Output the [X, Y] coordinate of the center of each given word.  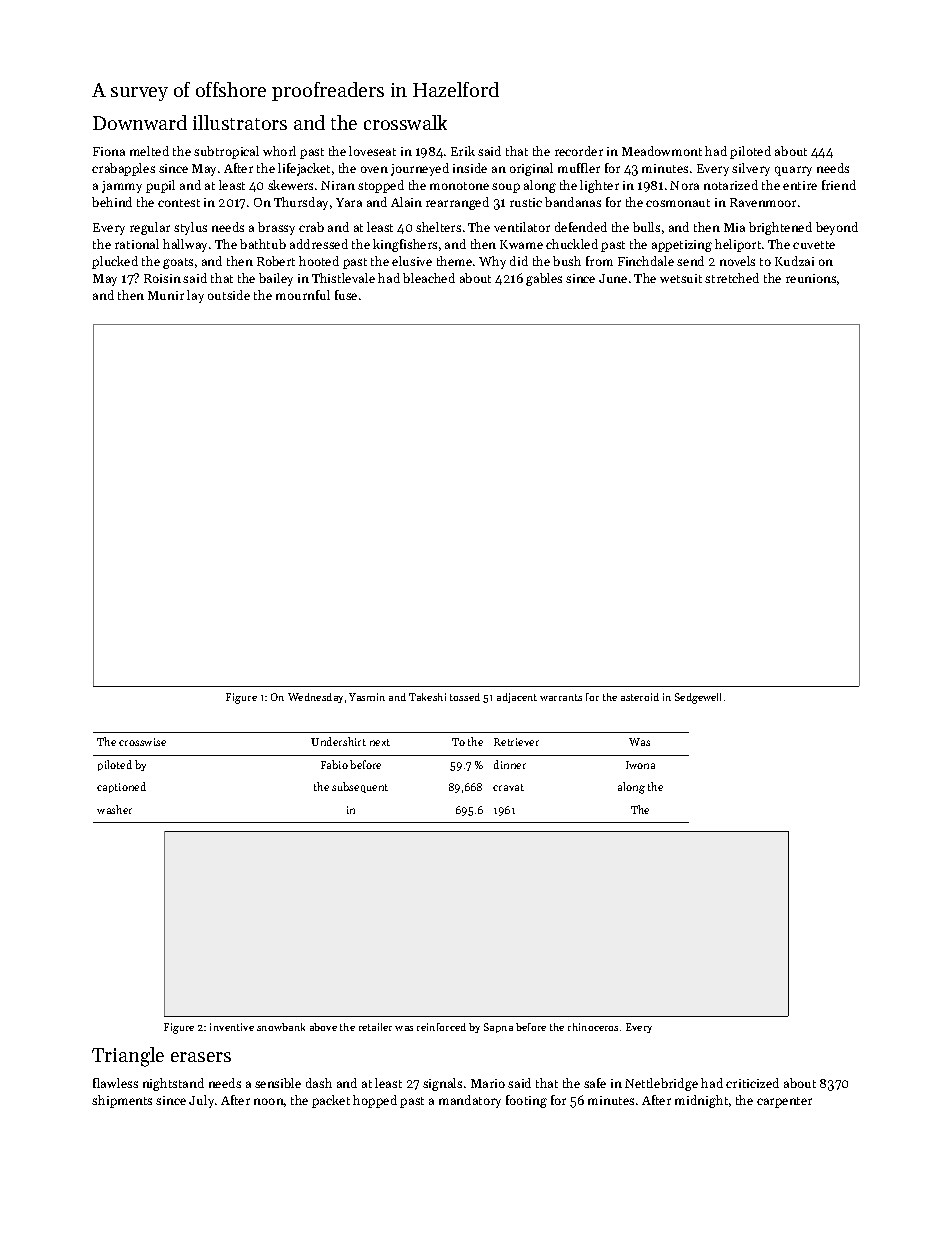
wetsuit [681, 278]
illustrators [240, 122]
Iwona [640, 765]
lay [195, 296]
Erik [463, 151]
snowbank [281, 1027]
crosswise [142, 742]
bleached [429, 278]
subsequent [360, 787]
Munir [166, 295]
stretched [732, 278]
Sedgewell [698, 698]
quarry [793, 171]
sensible [278, 1083]
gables [544, 279]
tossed [465, 697]
